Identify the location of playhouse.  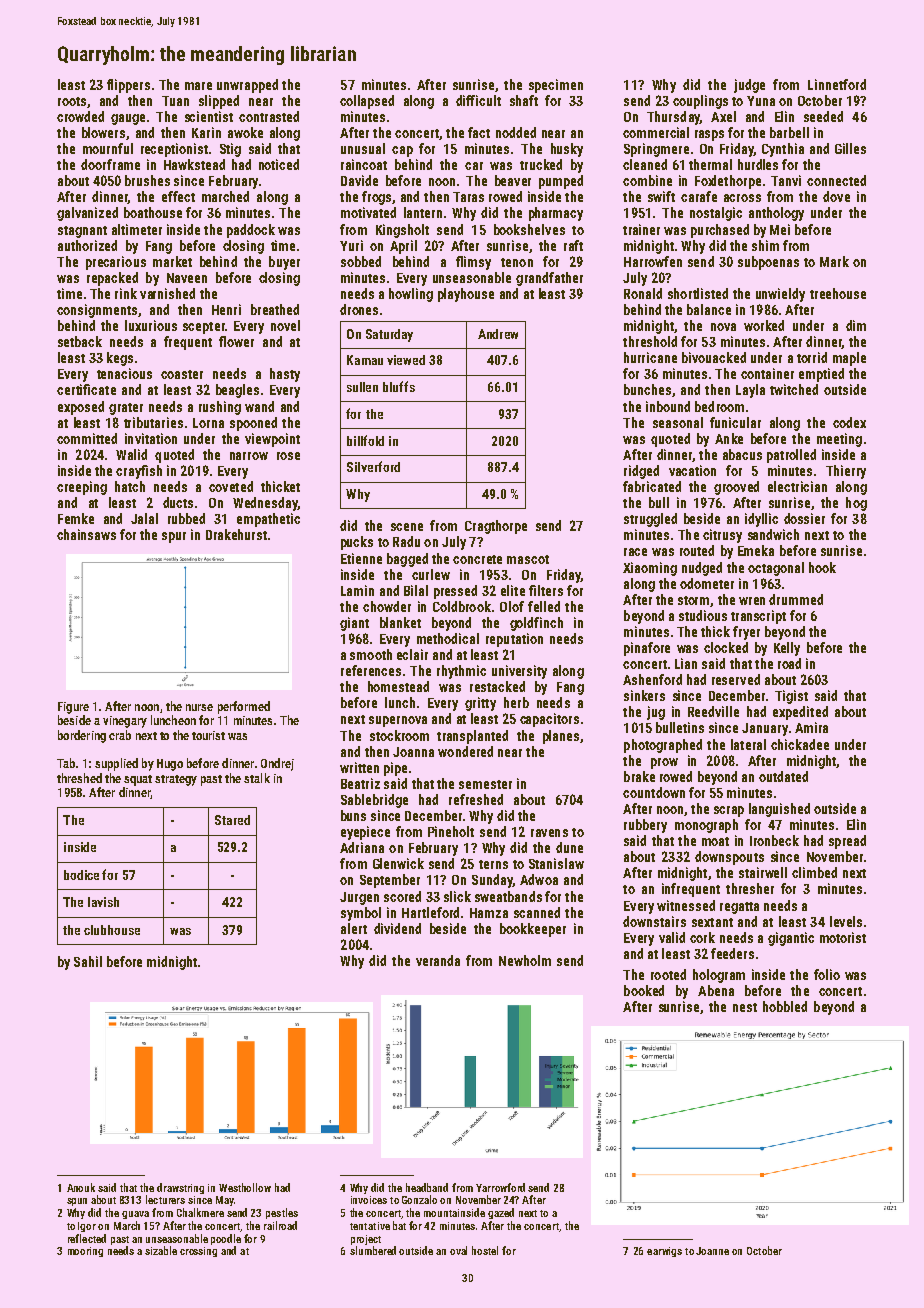
(466, 295).
